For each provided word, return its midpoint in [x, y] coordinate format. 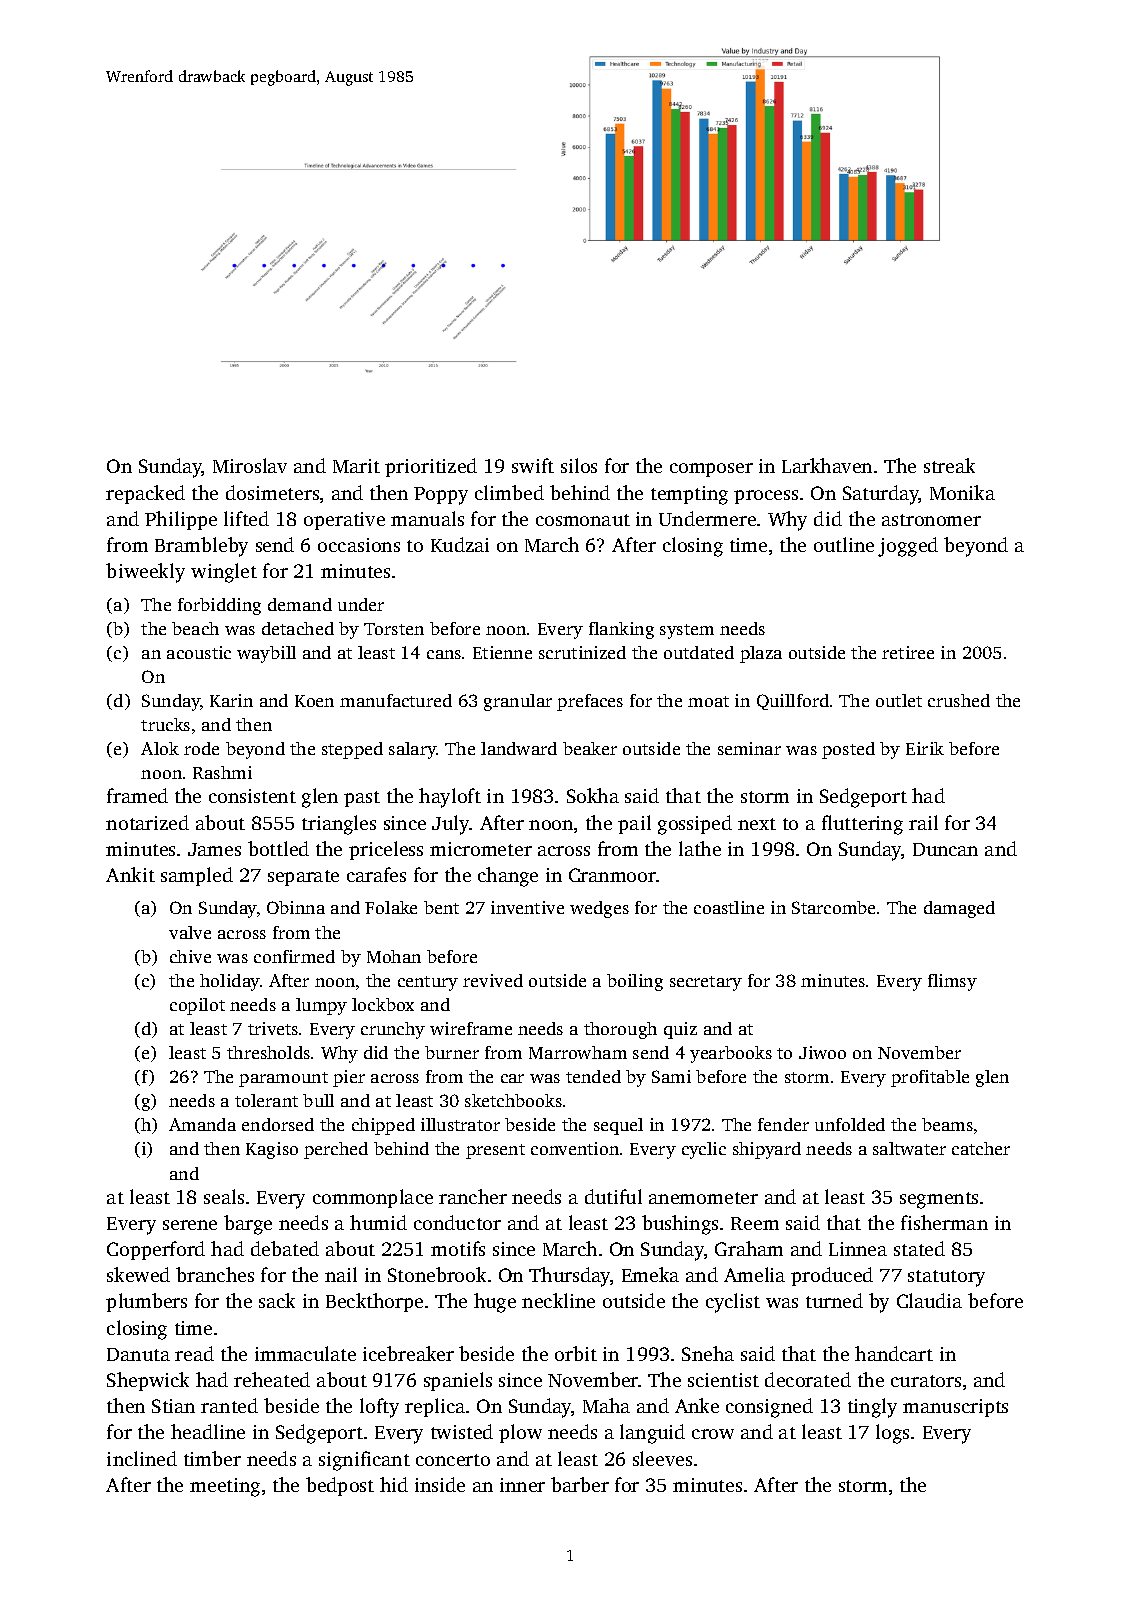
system [687, 631]
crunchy [393, 1030]
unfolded [850, 1124]
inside [440, 1484]
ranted [229, 1405]
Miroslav [250, 465]
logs [892, 1434]
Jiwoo [822, 1052]
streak [949, 465]
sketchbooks [513, 1100]
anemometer [703, 1198]
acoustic [199, 652]
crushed [959, 700]
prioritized [431, 467]
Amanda [202, 1124]
